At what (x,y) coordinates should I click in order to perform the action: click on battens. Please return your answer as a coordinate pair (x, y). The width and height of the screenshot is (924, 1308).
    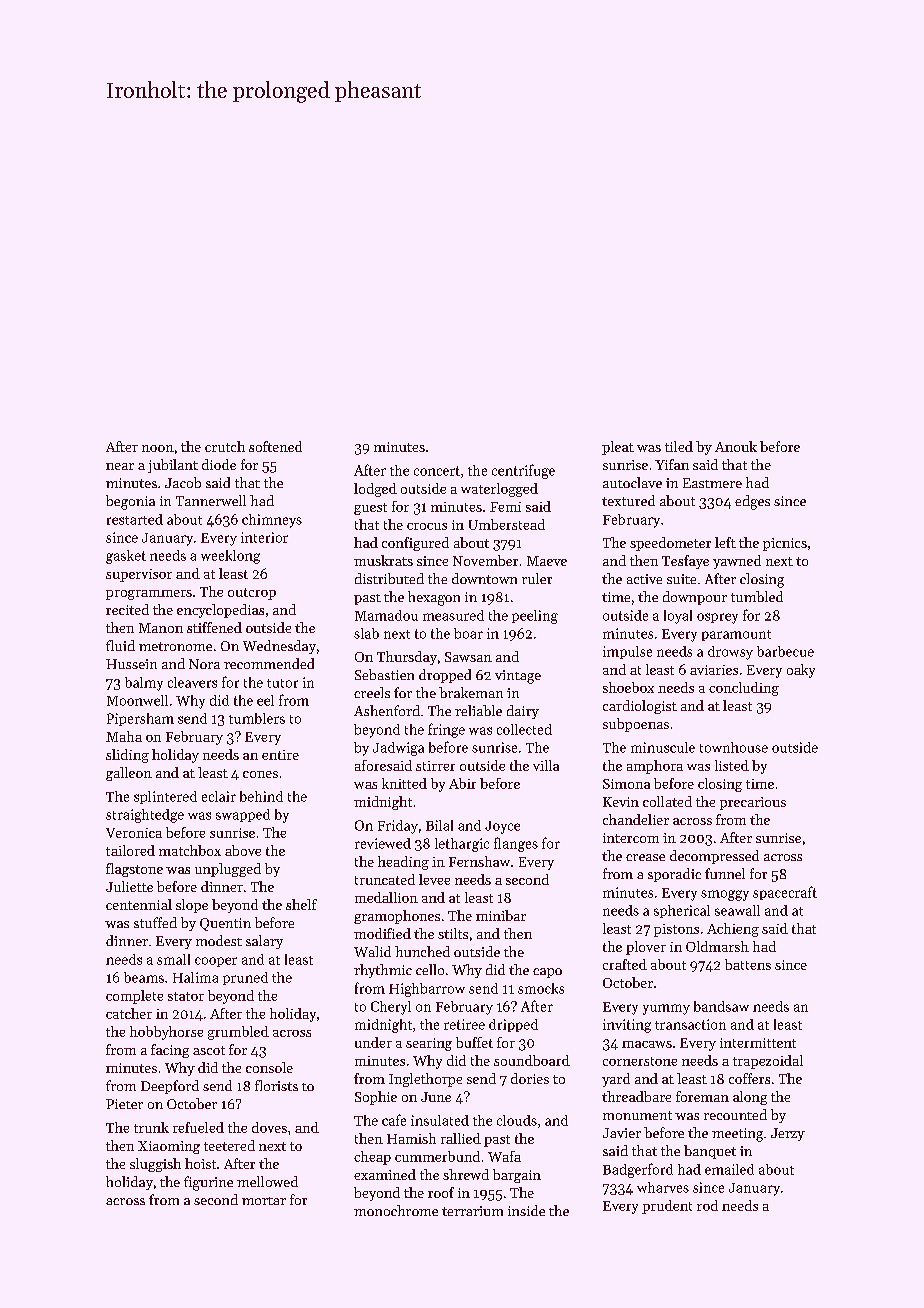
    Looking at the image, I should click on (748, 964).
